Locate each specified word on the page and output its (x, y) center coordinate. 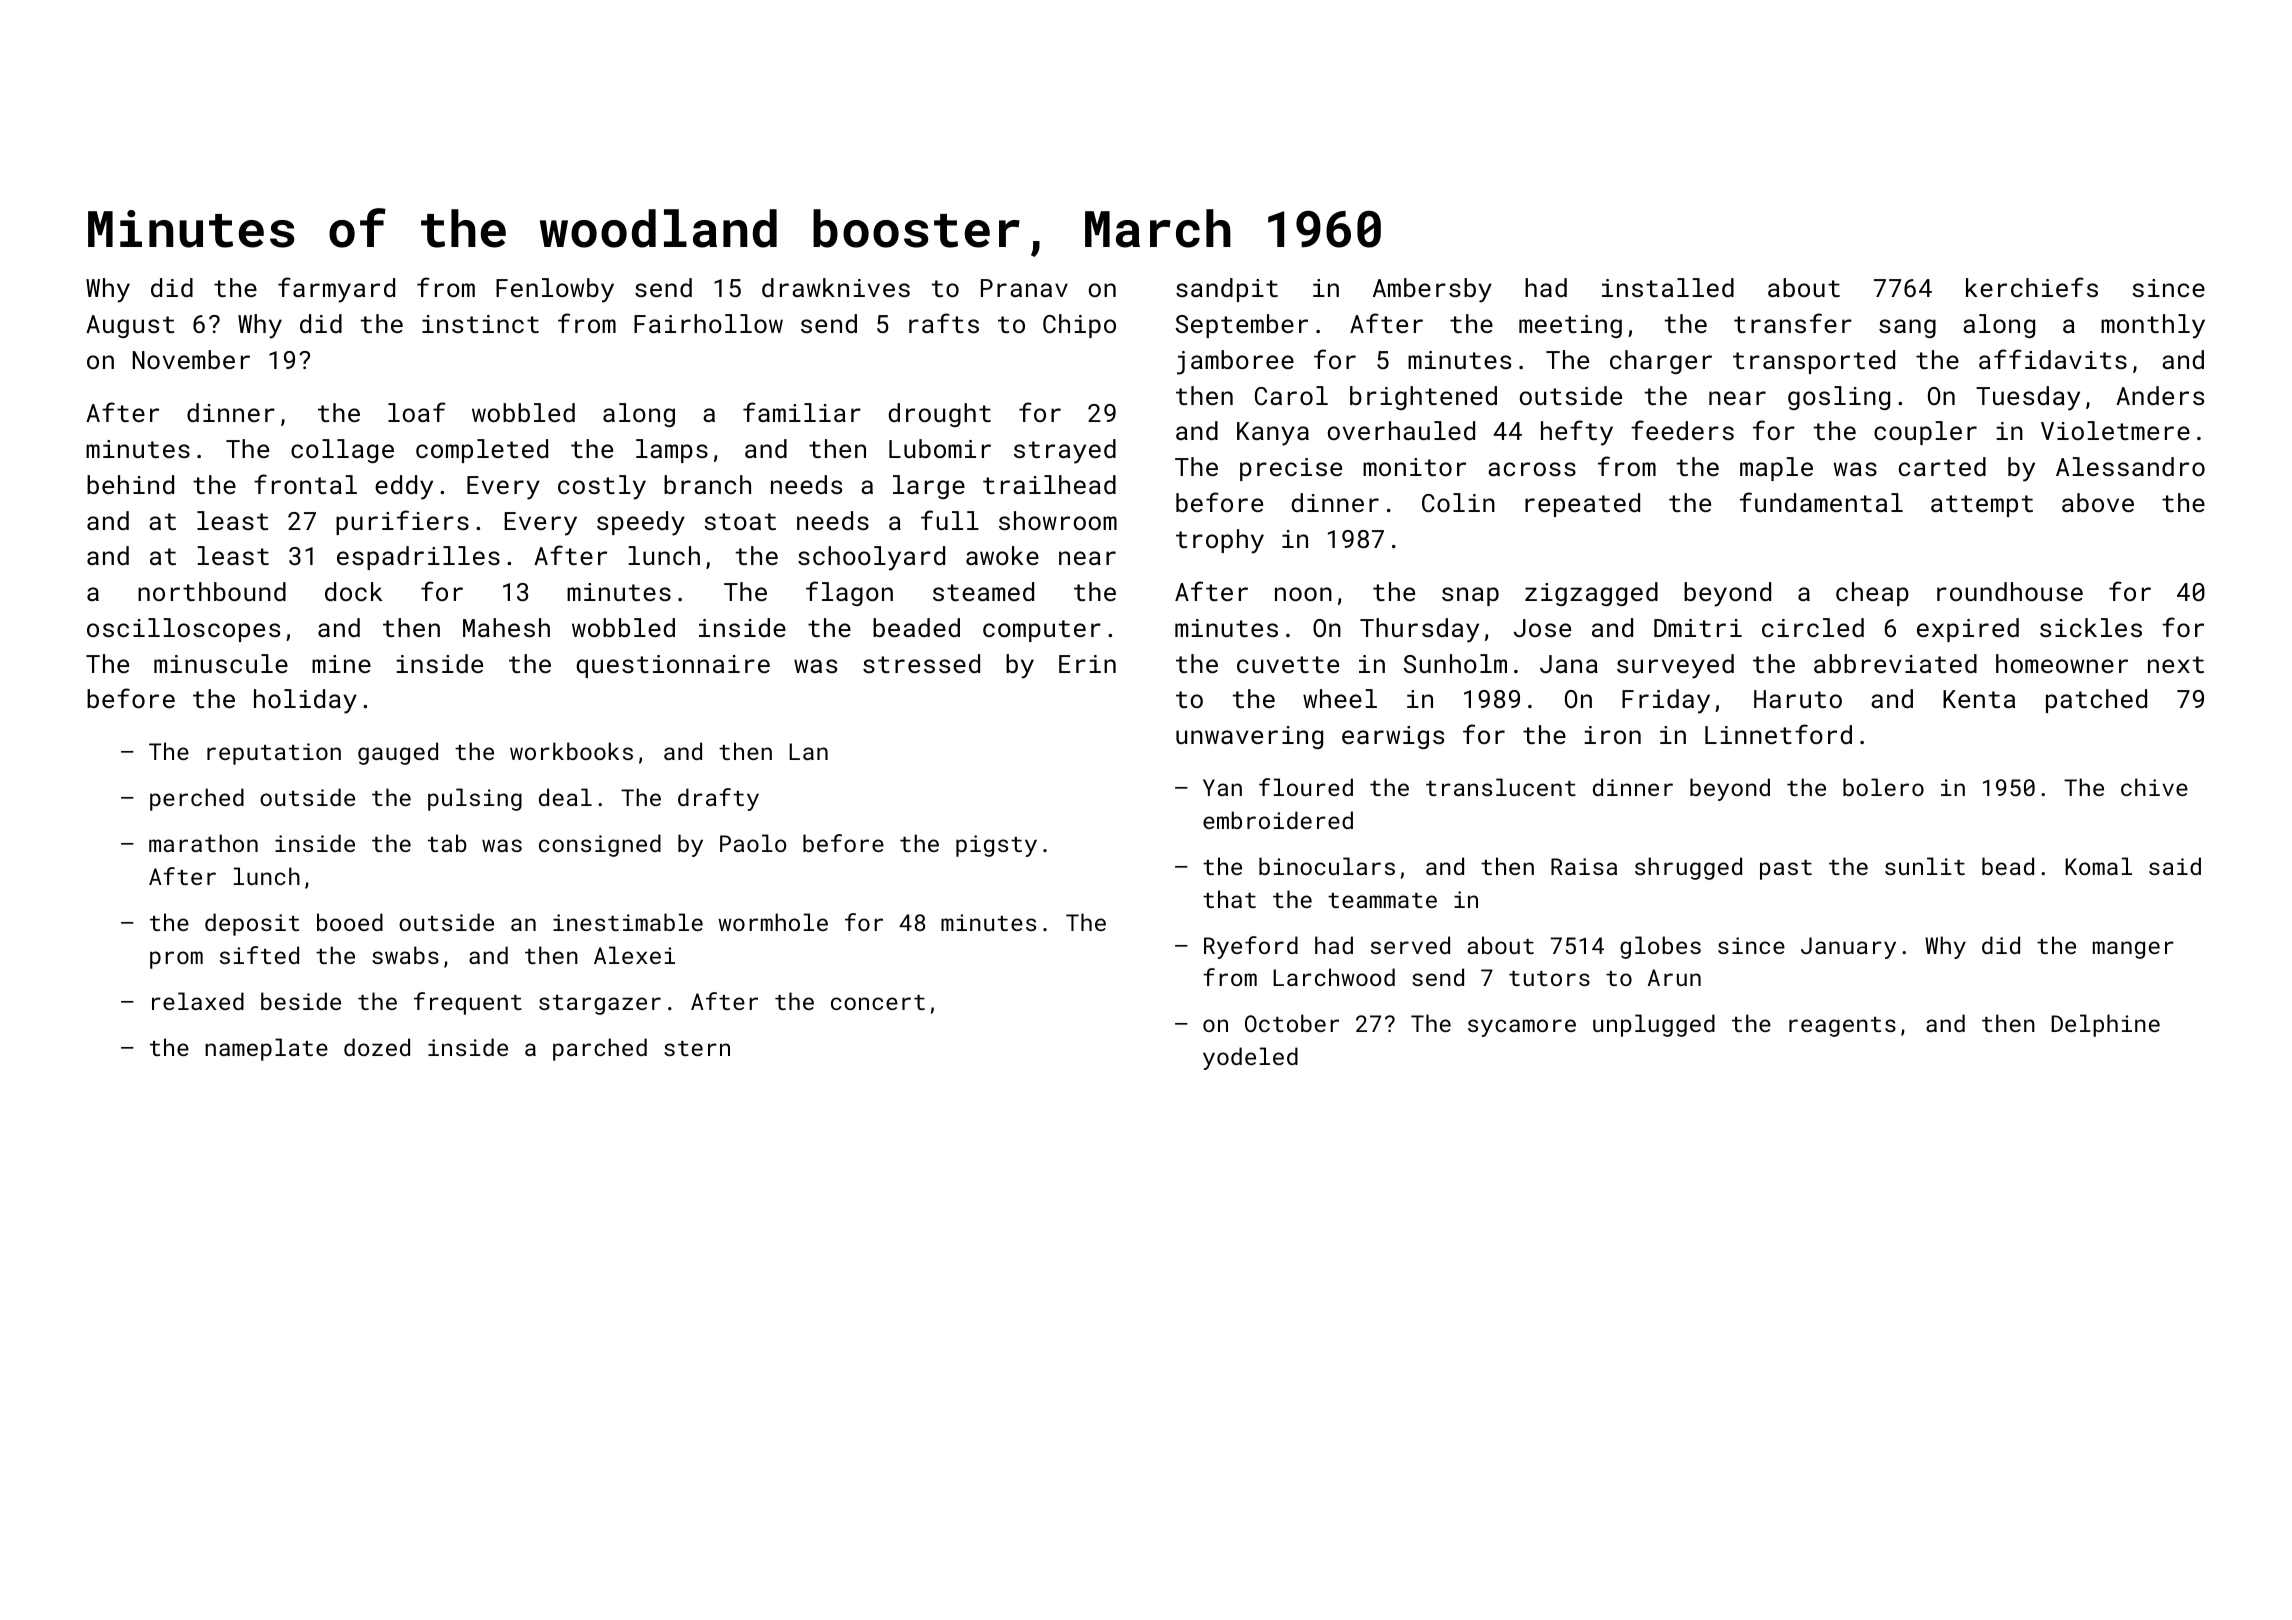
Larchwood (1334, 977)
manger (2133, 950)
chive (2154, 787)
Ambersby (1432, 290)
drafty (718, 799)
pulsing (475, 799)
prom (176, 960)
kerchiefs (2032, 287)
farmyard (336, 290)
